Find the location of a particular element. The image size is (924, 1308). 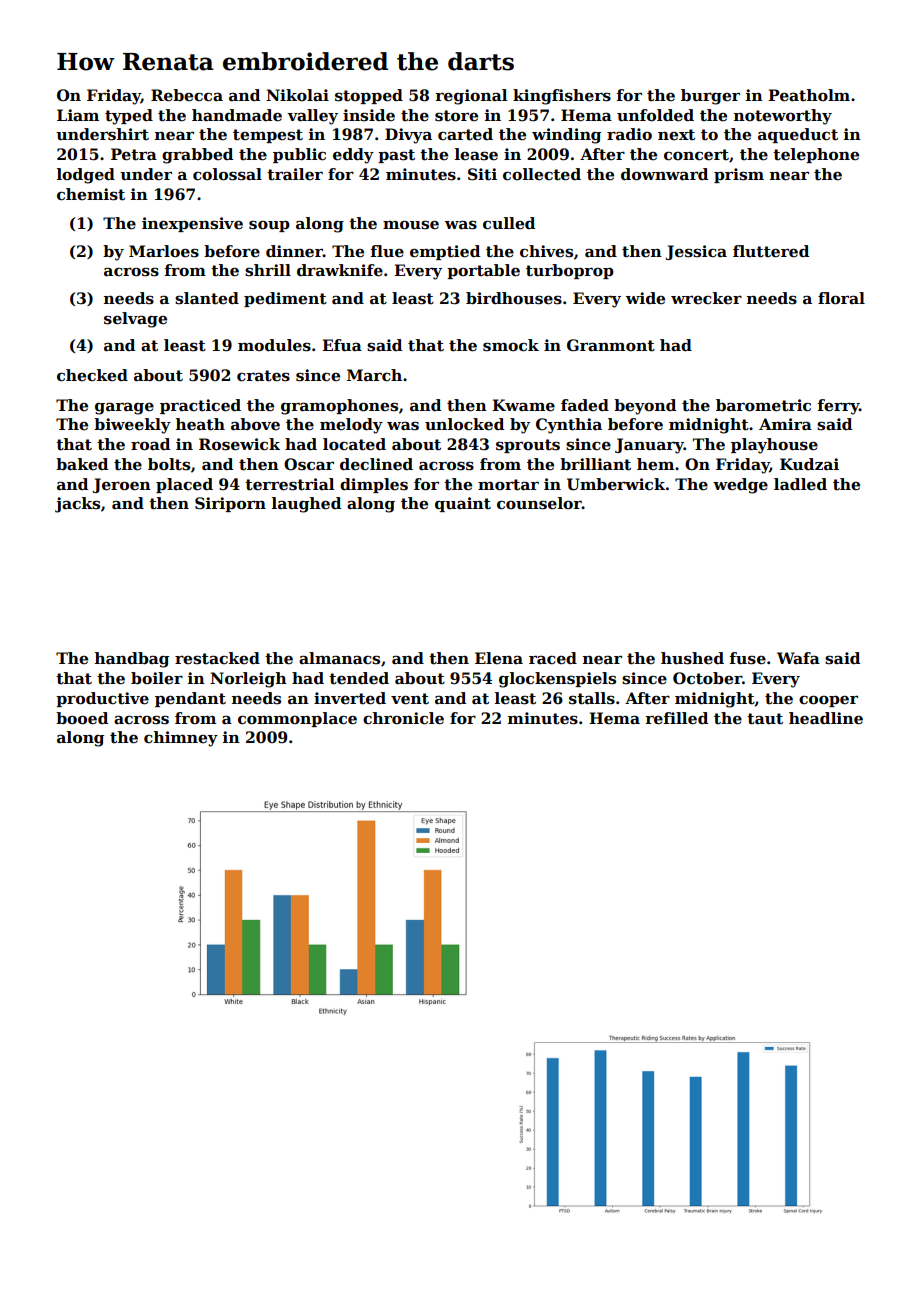

road is located at coordinates (150, 444).
